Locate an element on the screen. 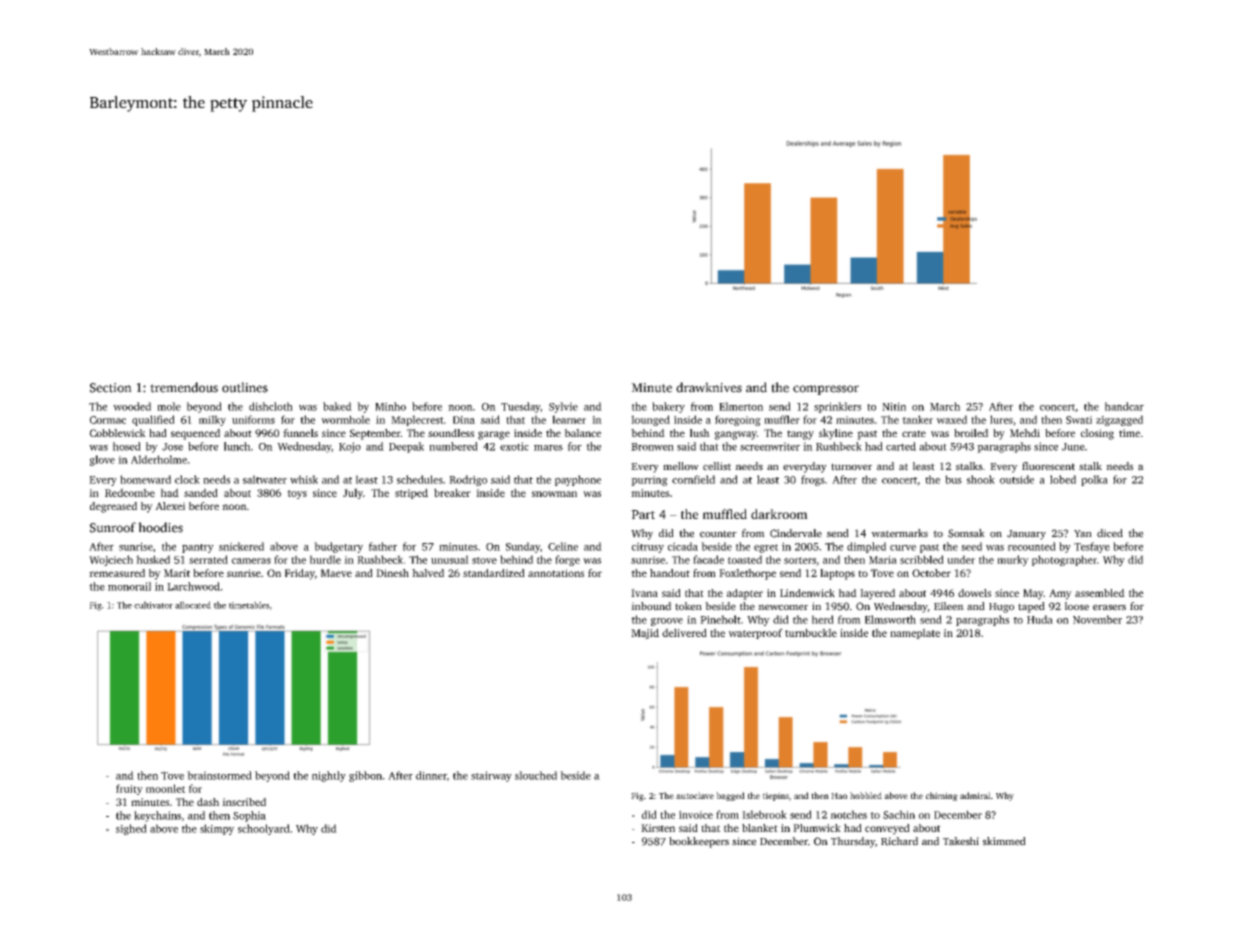 This screenshot has height=952, width=1233. Kirsten is located at coordinates (658, 828).
